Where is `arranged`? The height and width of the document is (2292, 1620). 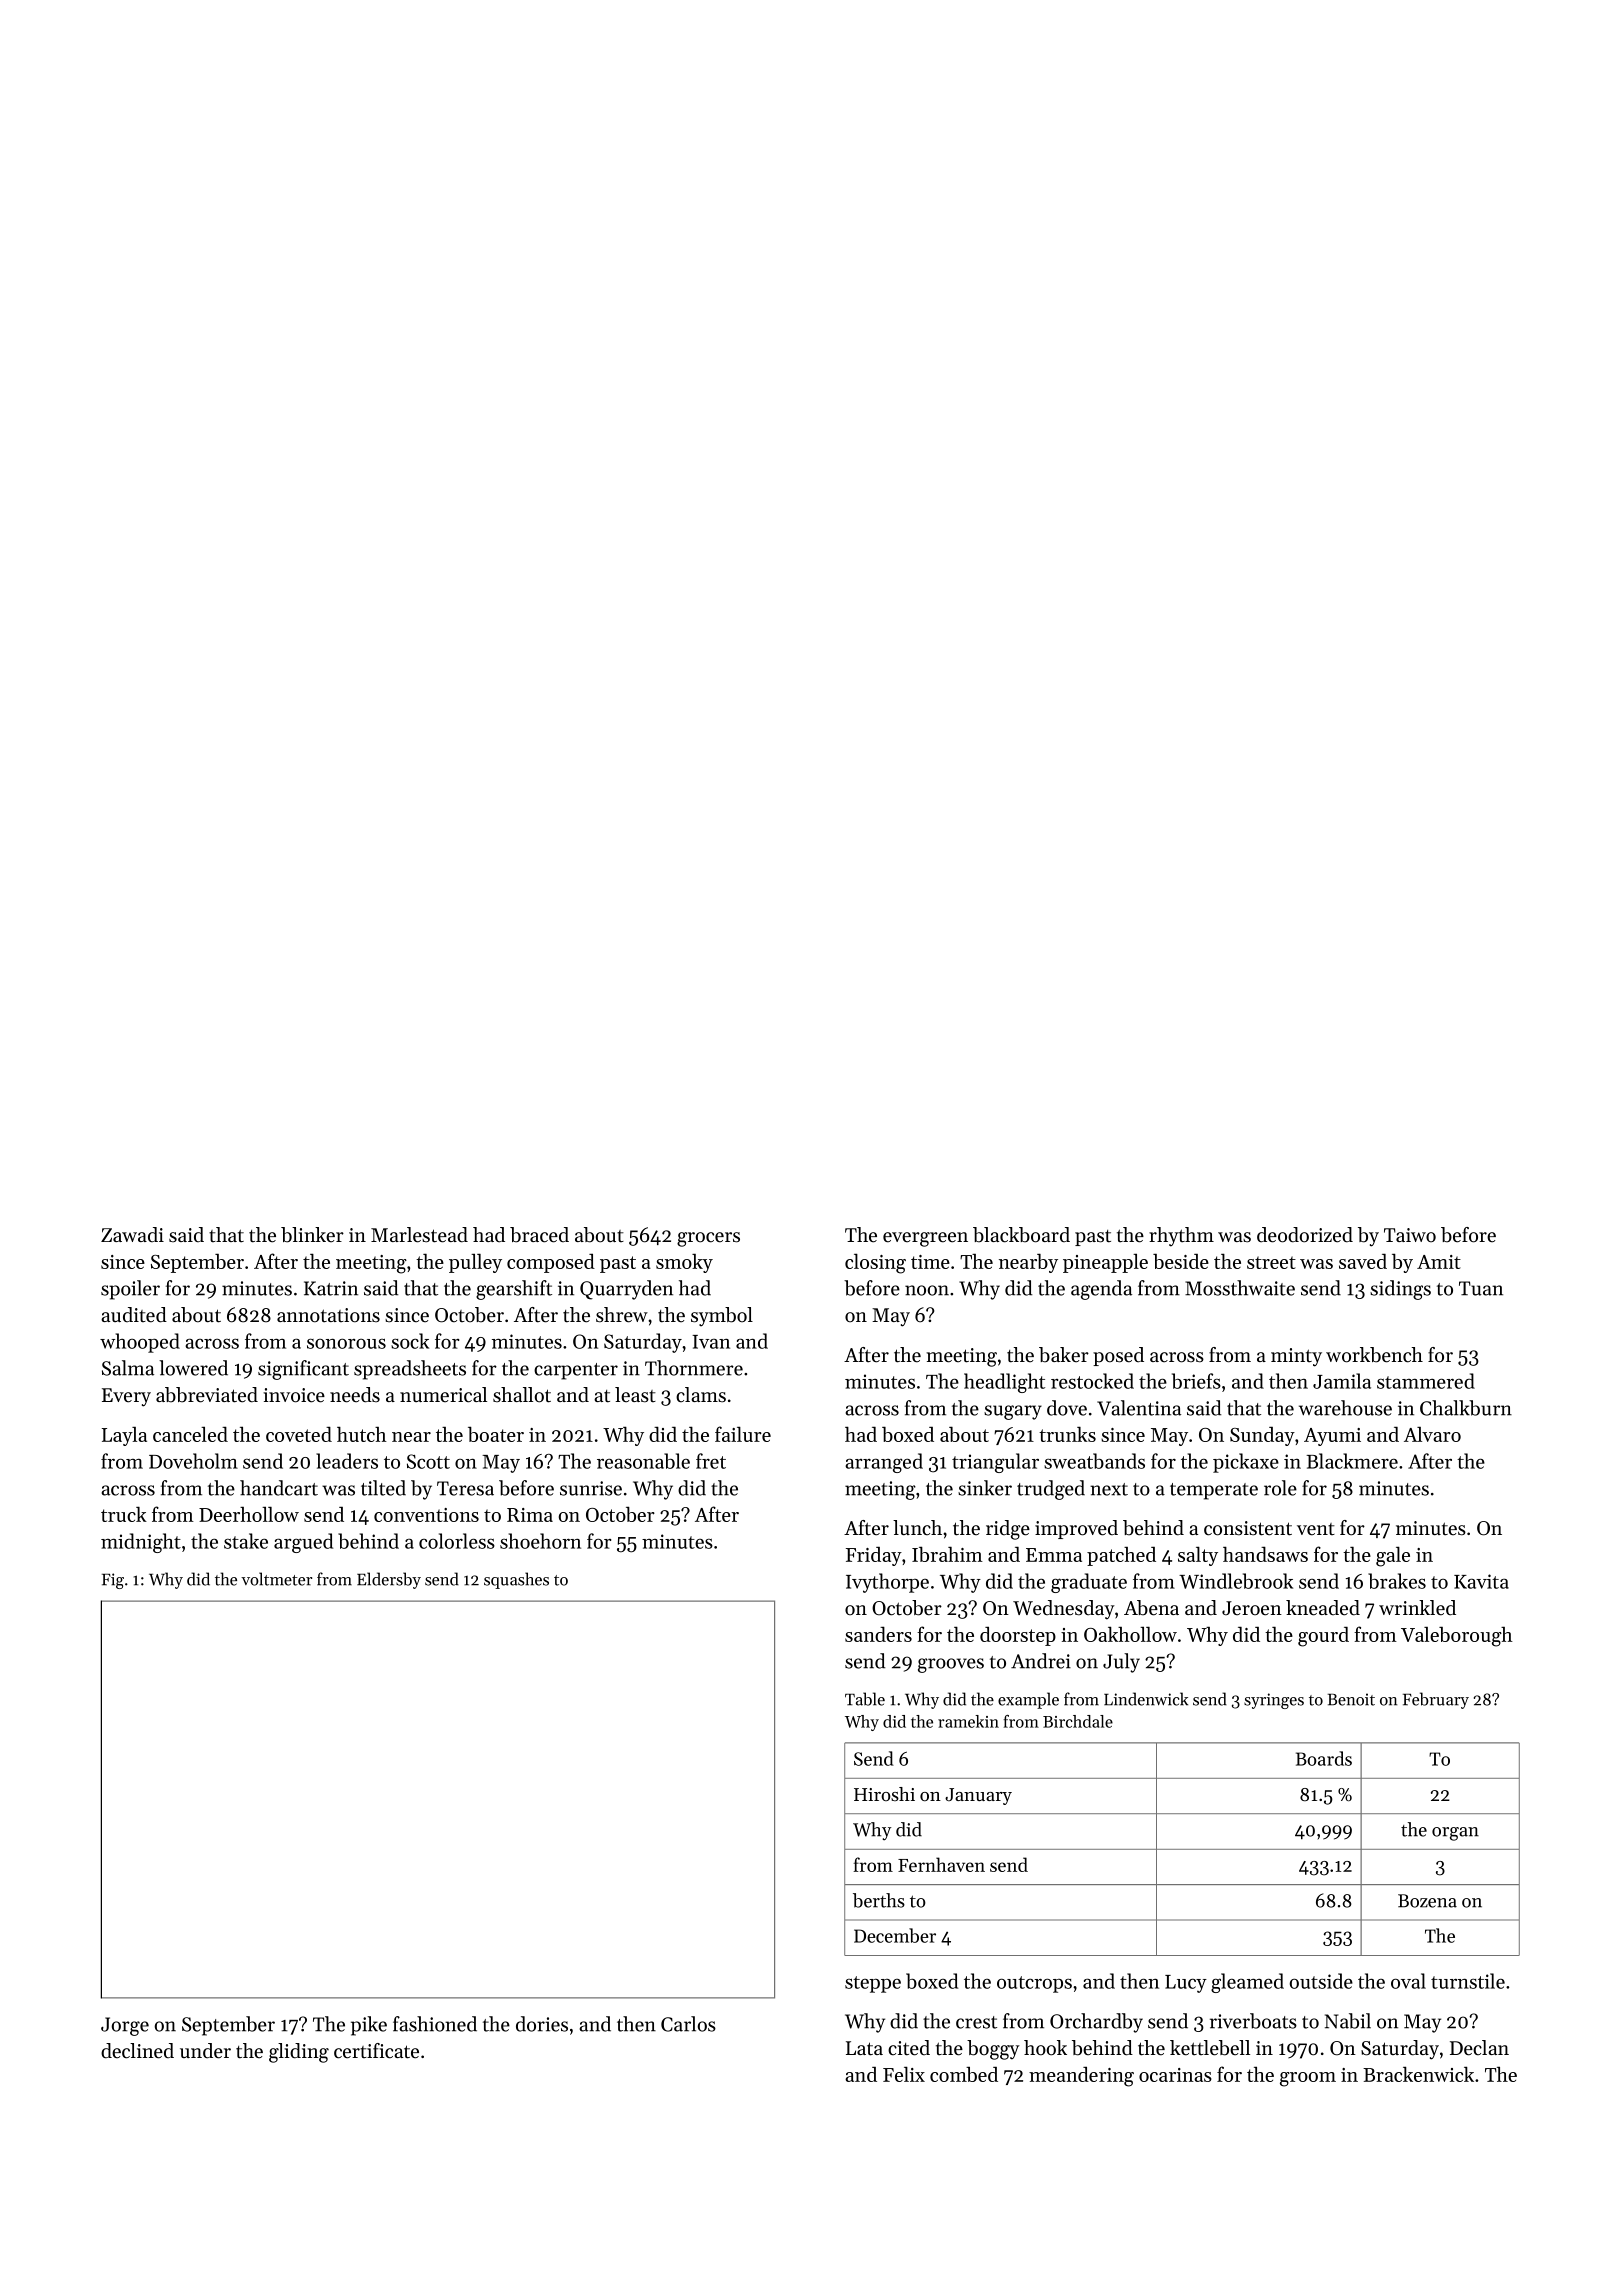
arranged is located at coordinates (884, 1463).
